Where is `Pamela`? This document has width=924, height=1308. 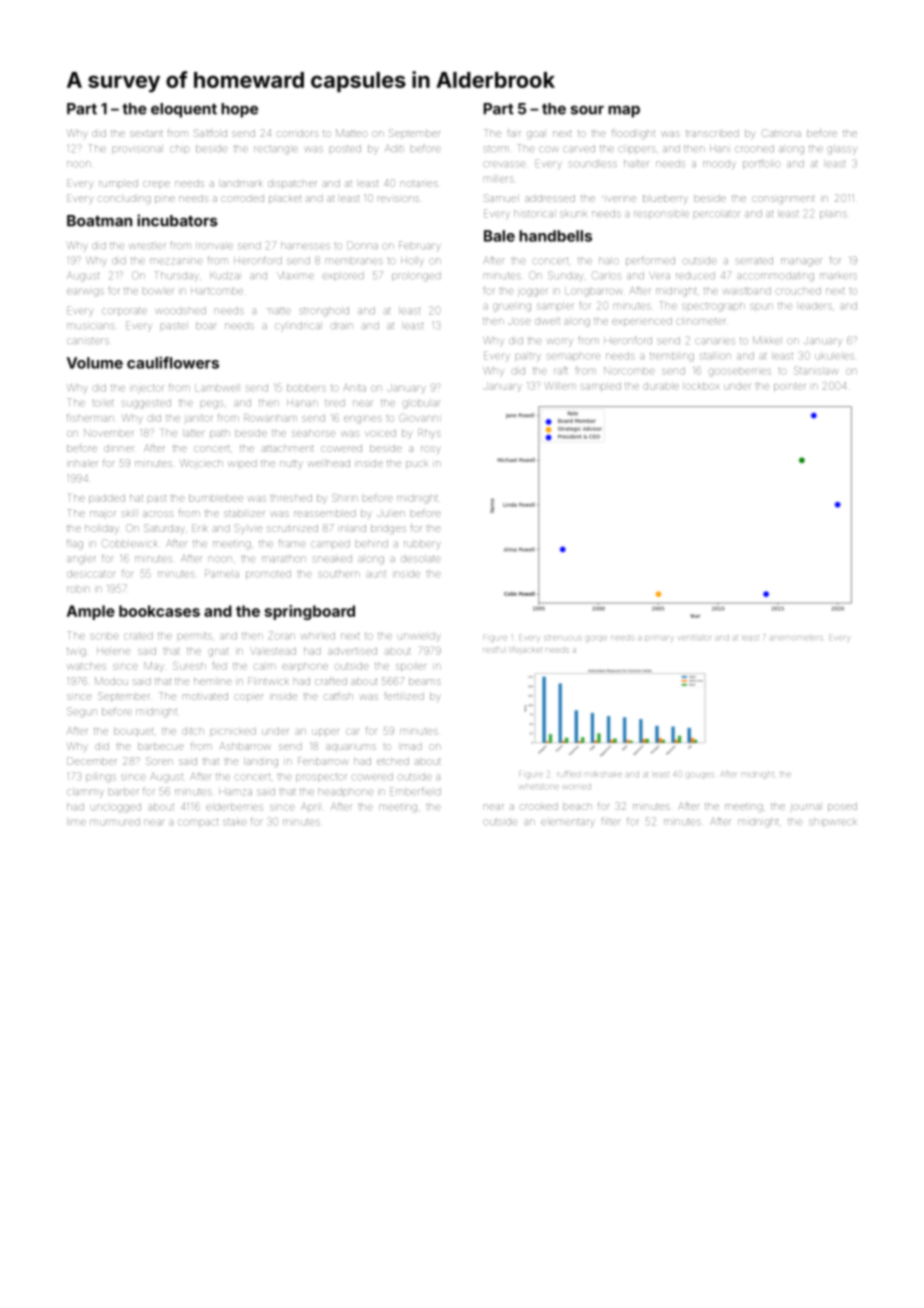 Pamela is located at coordinates (222, 573).
